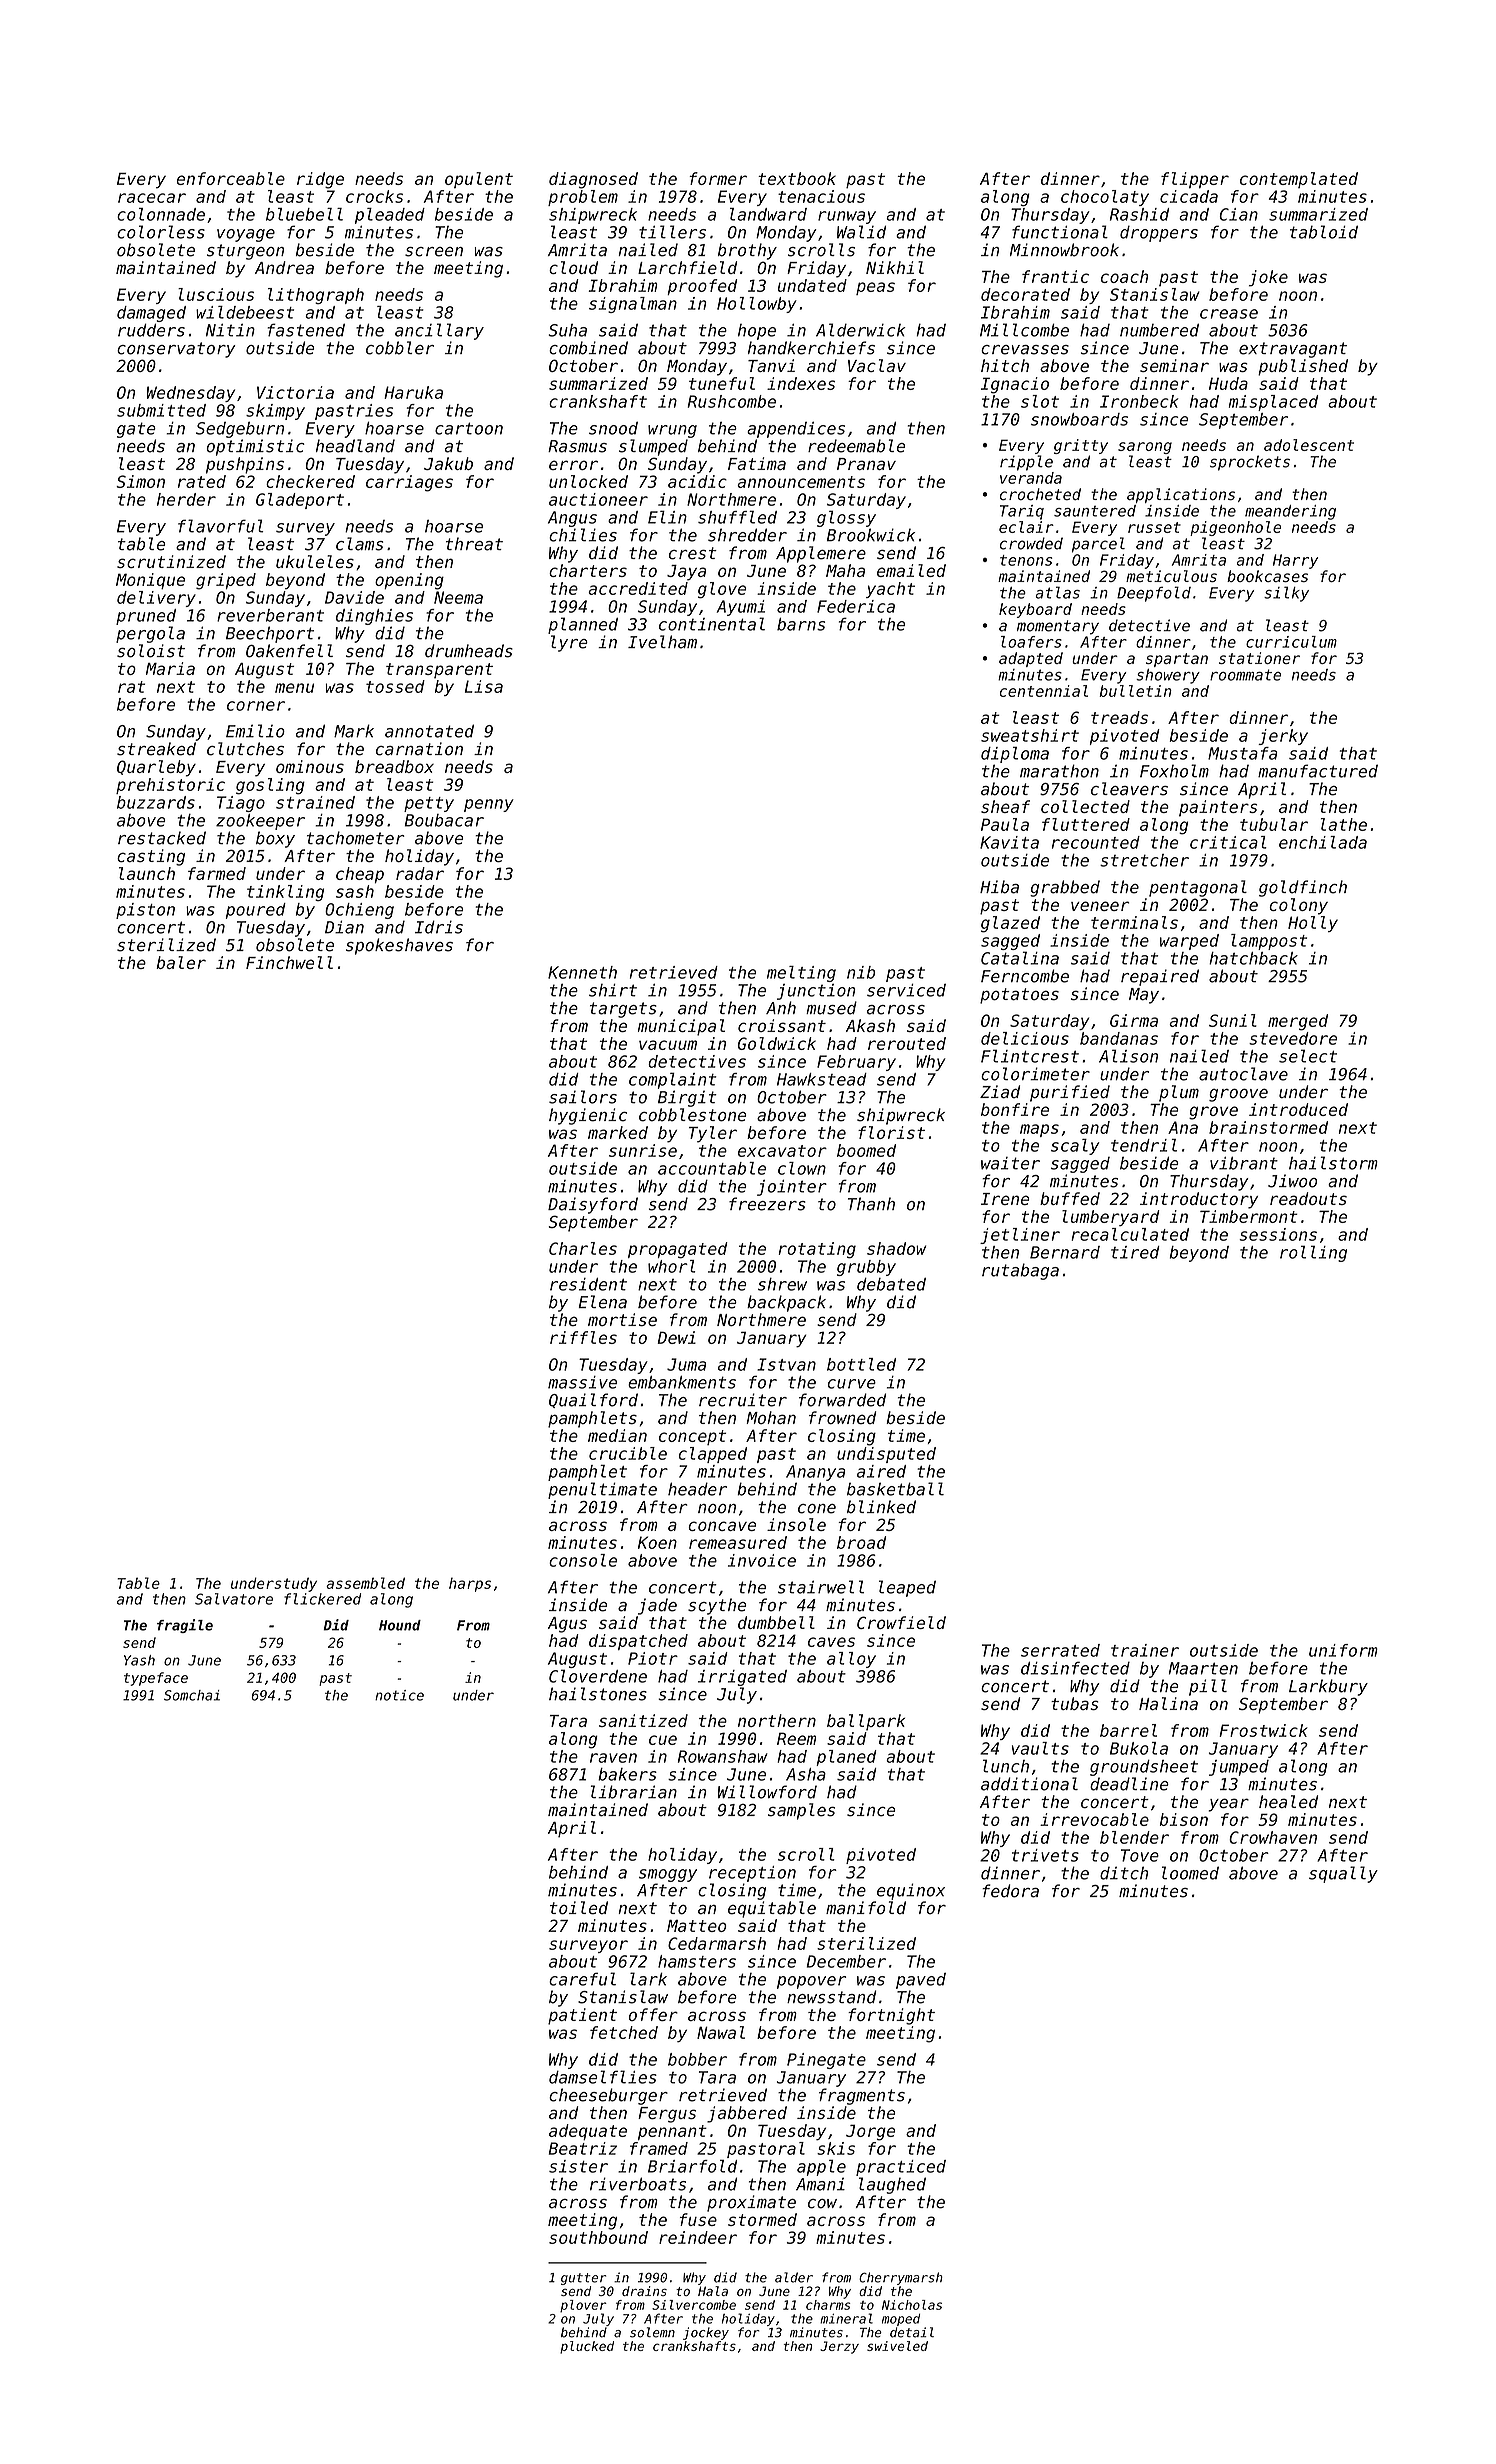 The width and height of the screenshot is (1496, 2464). I want to click on console, so click(583, 1560).
